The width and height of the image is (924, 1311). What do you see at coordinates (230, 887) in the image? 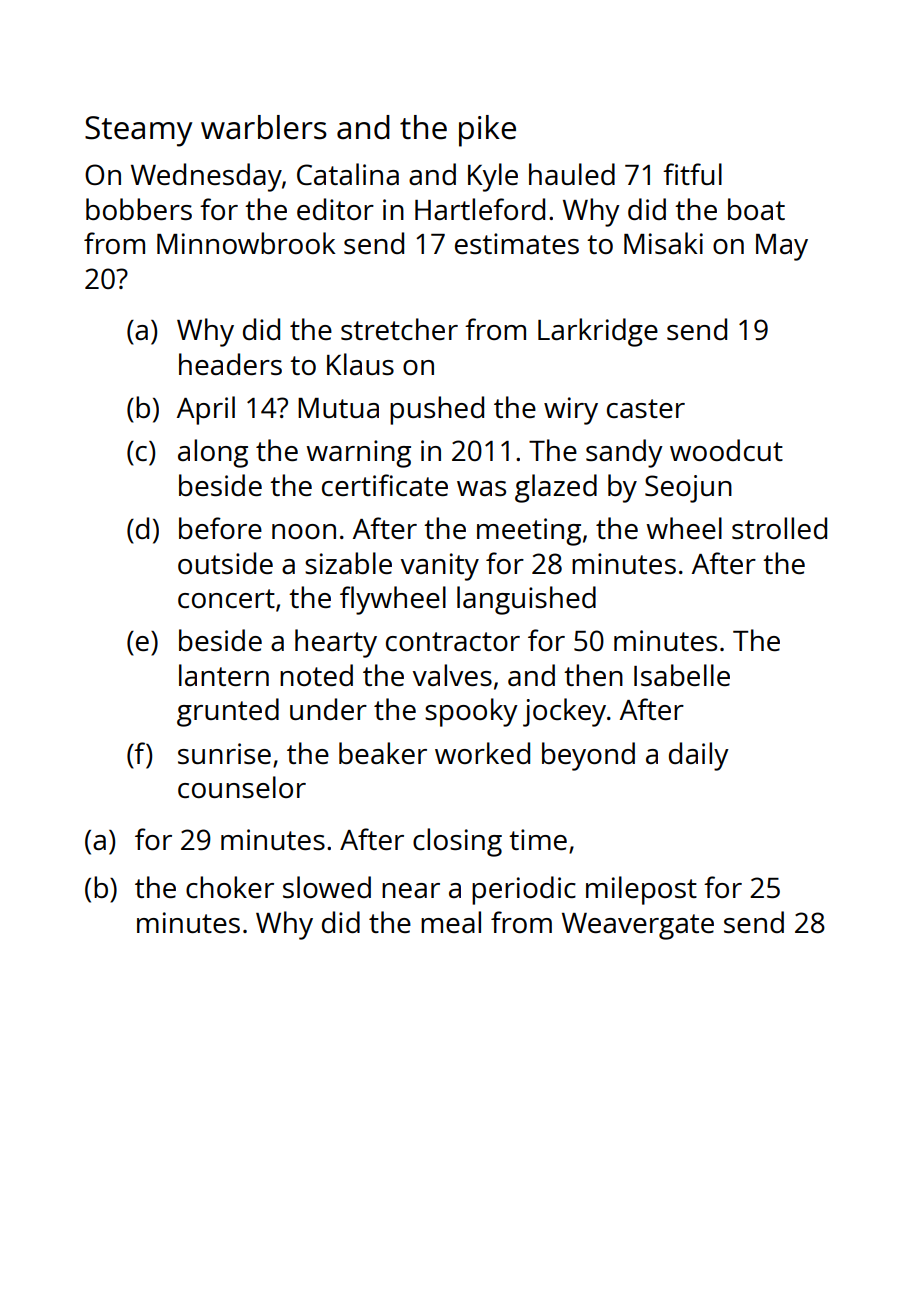
I see `choker` at bounding box center [230, 887].
